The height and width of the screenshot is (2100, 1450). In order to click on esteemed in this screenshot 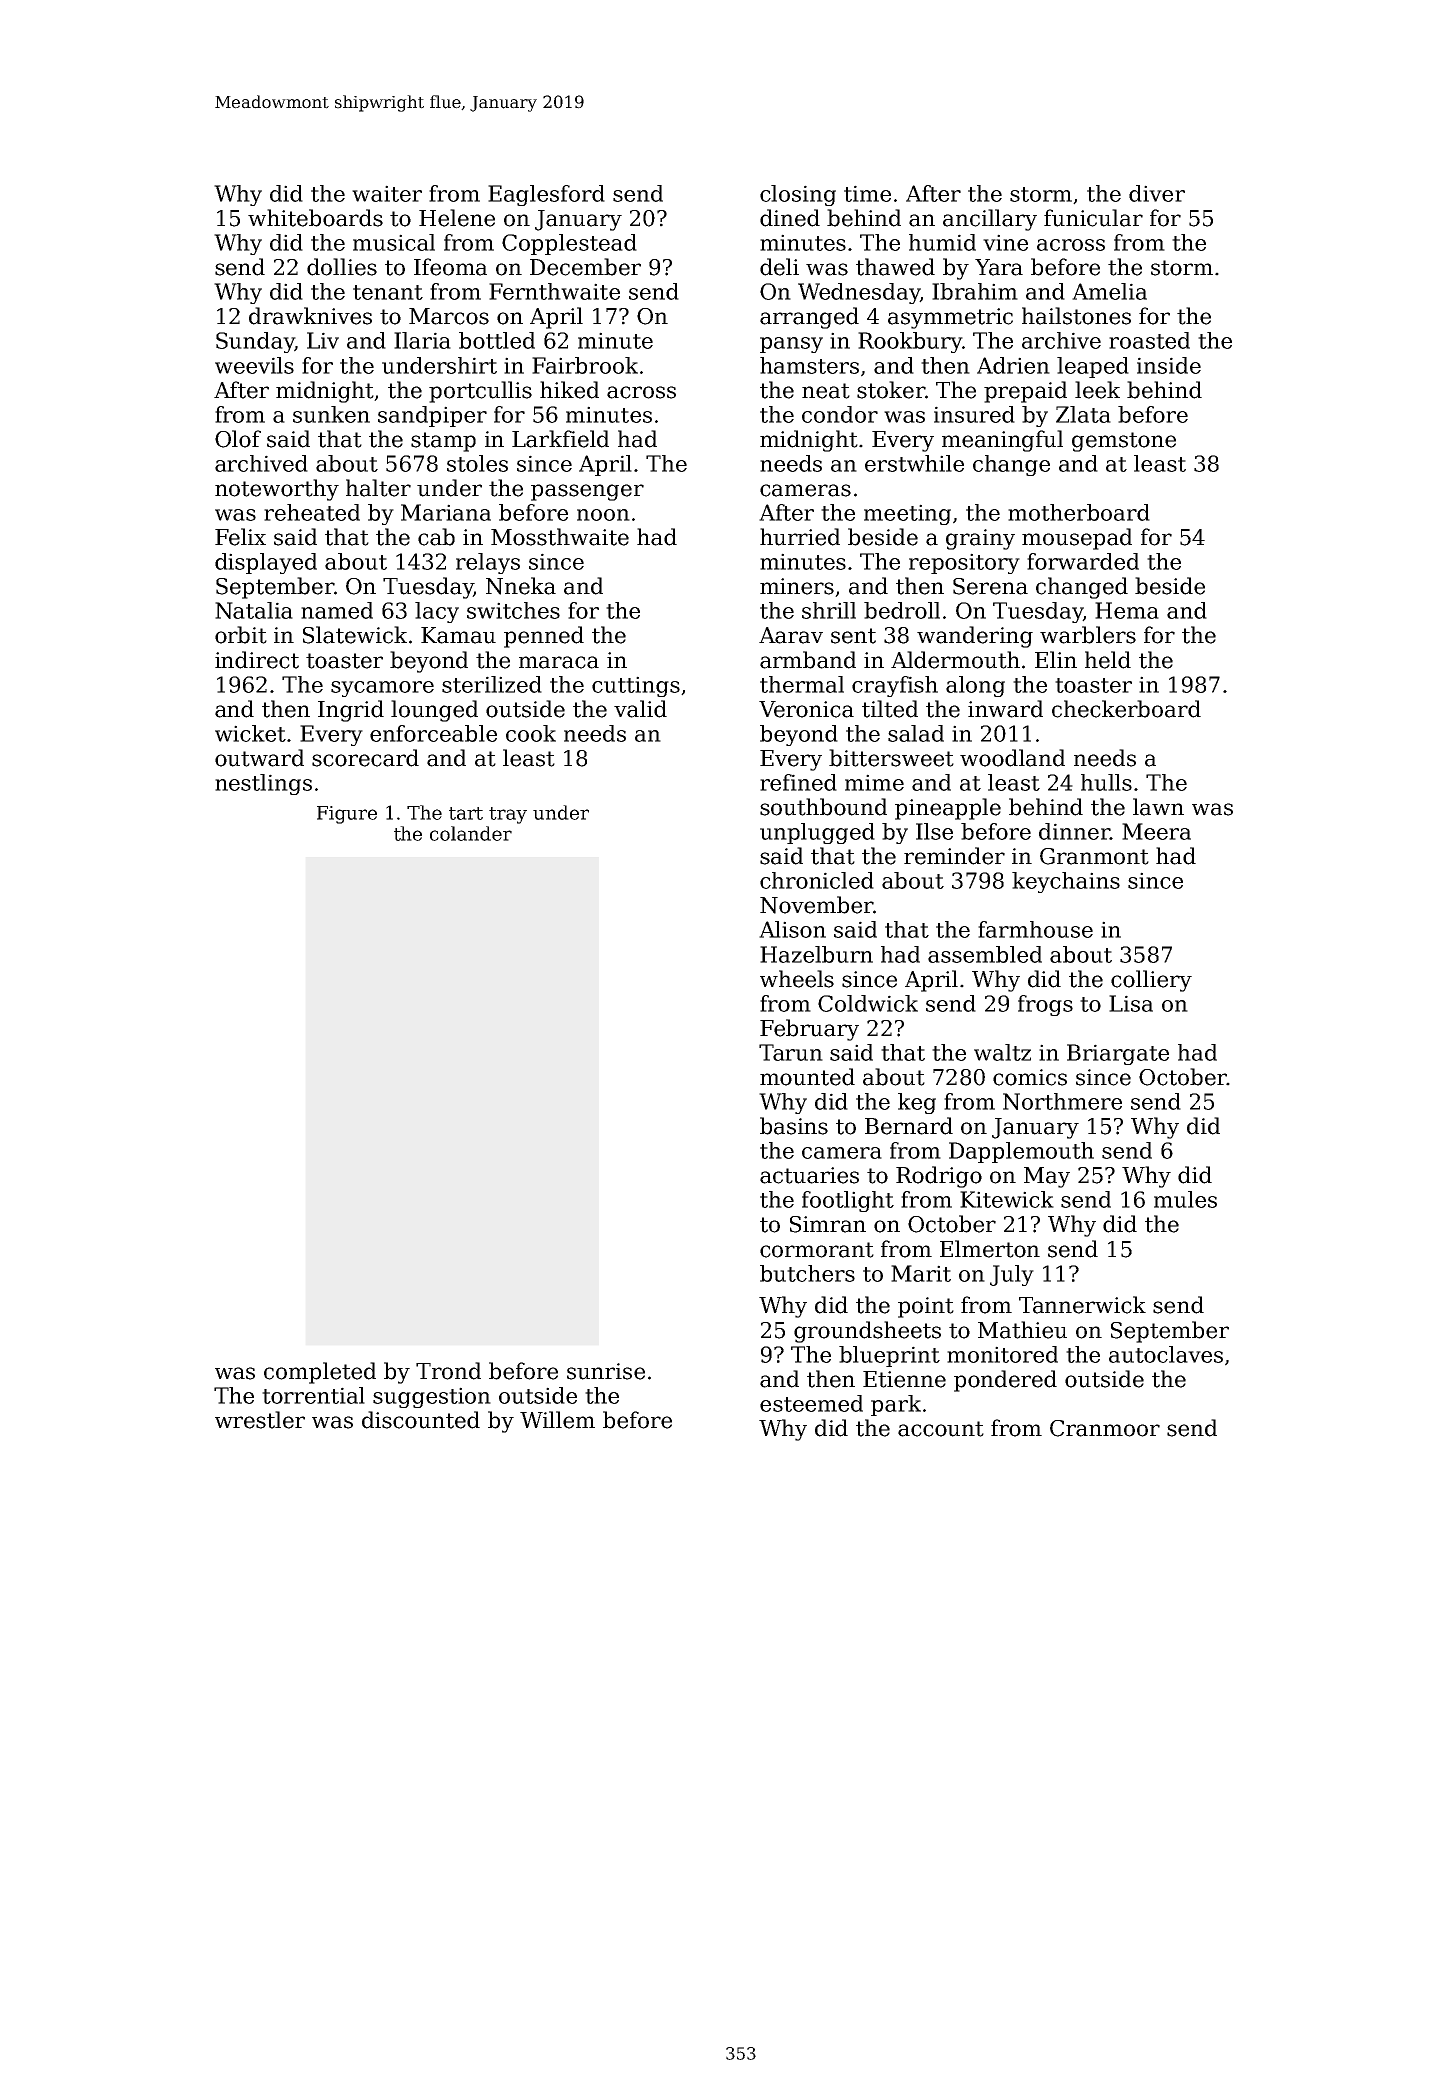, I will do `click(811, 1403)`.
